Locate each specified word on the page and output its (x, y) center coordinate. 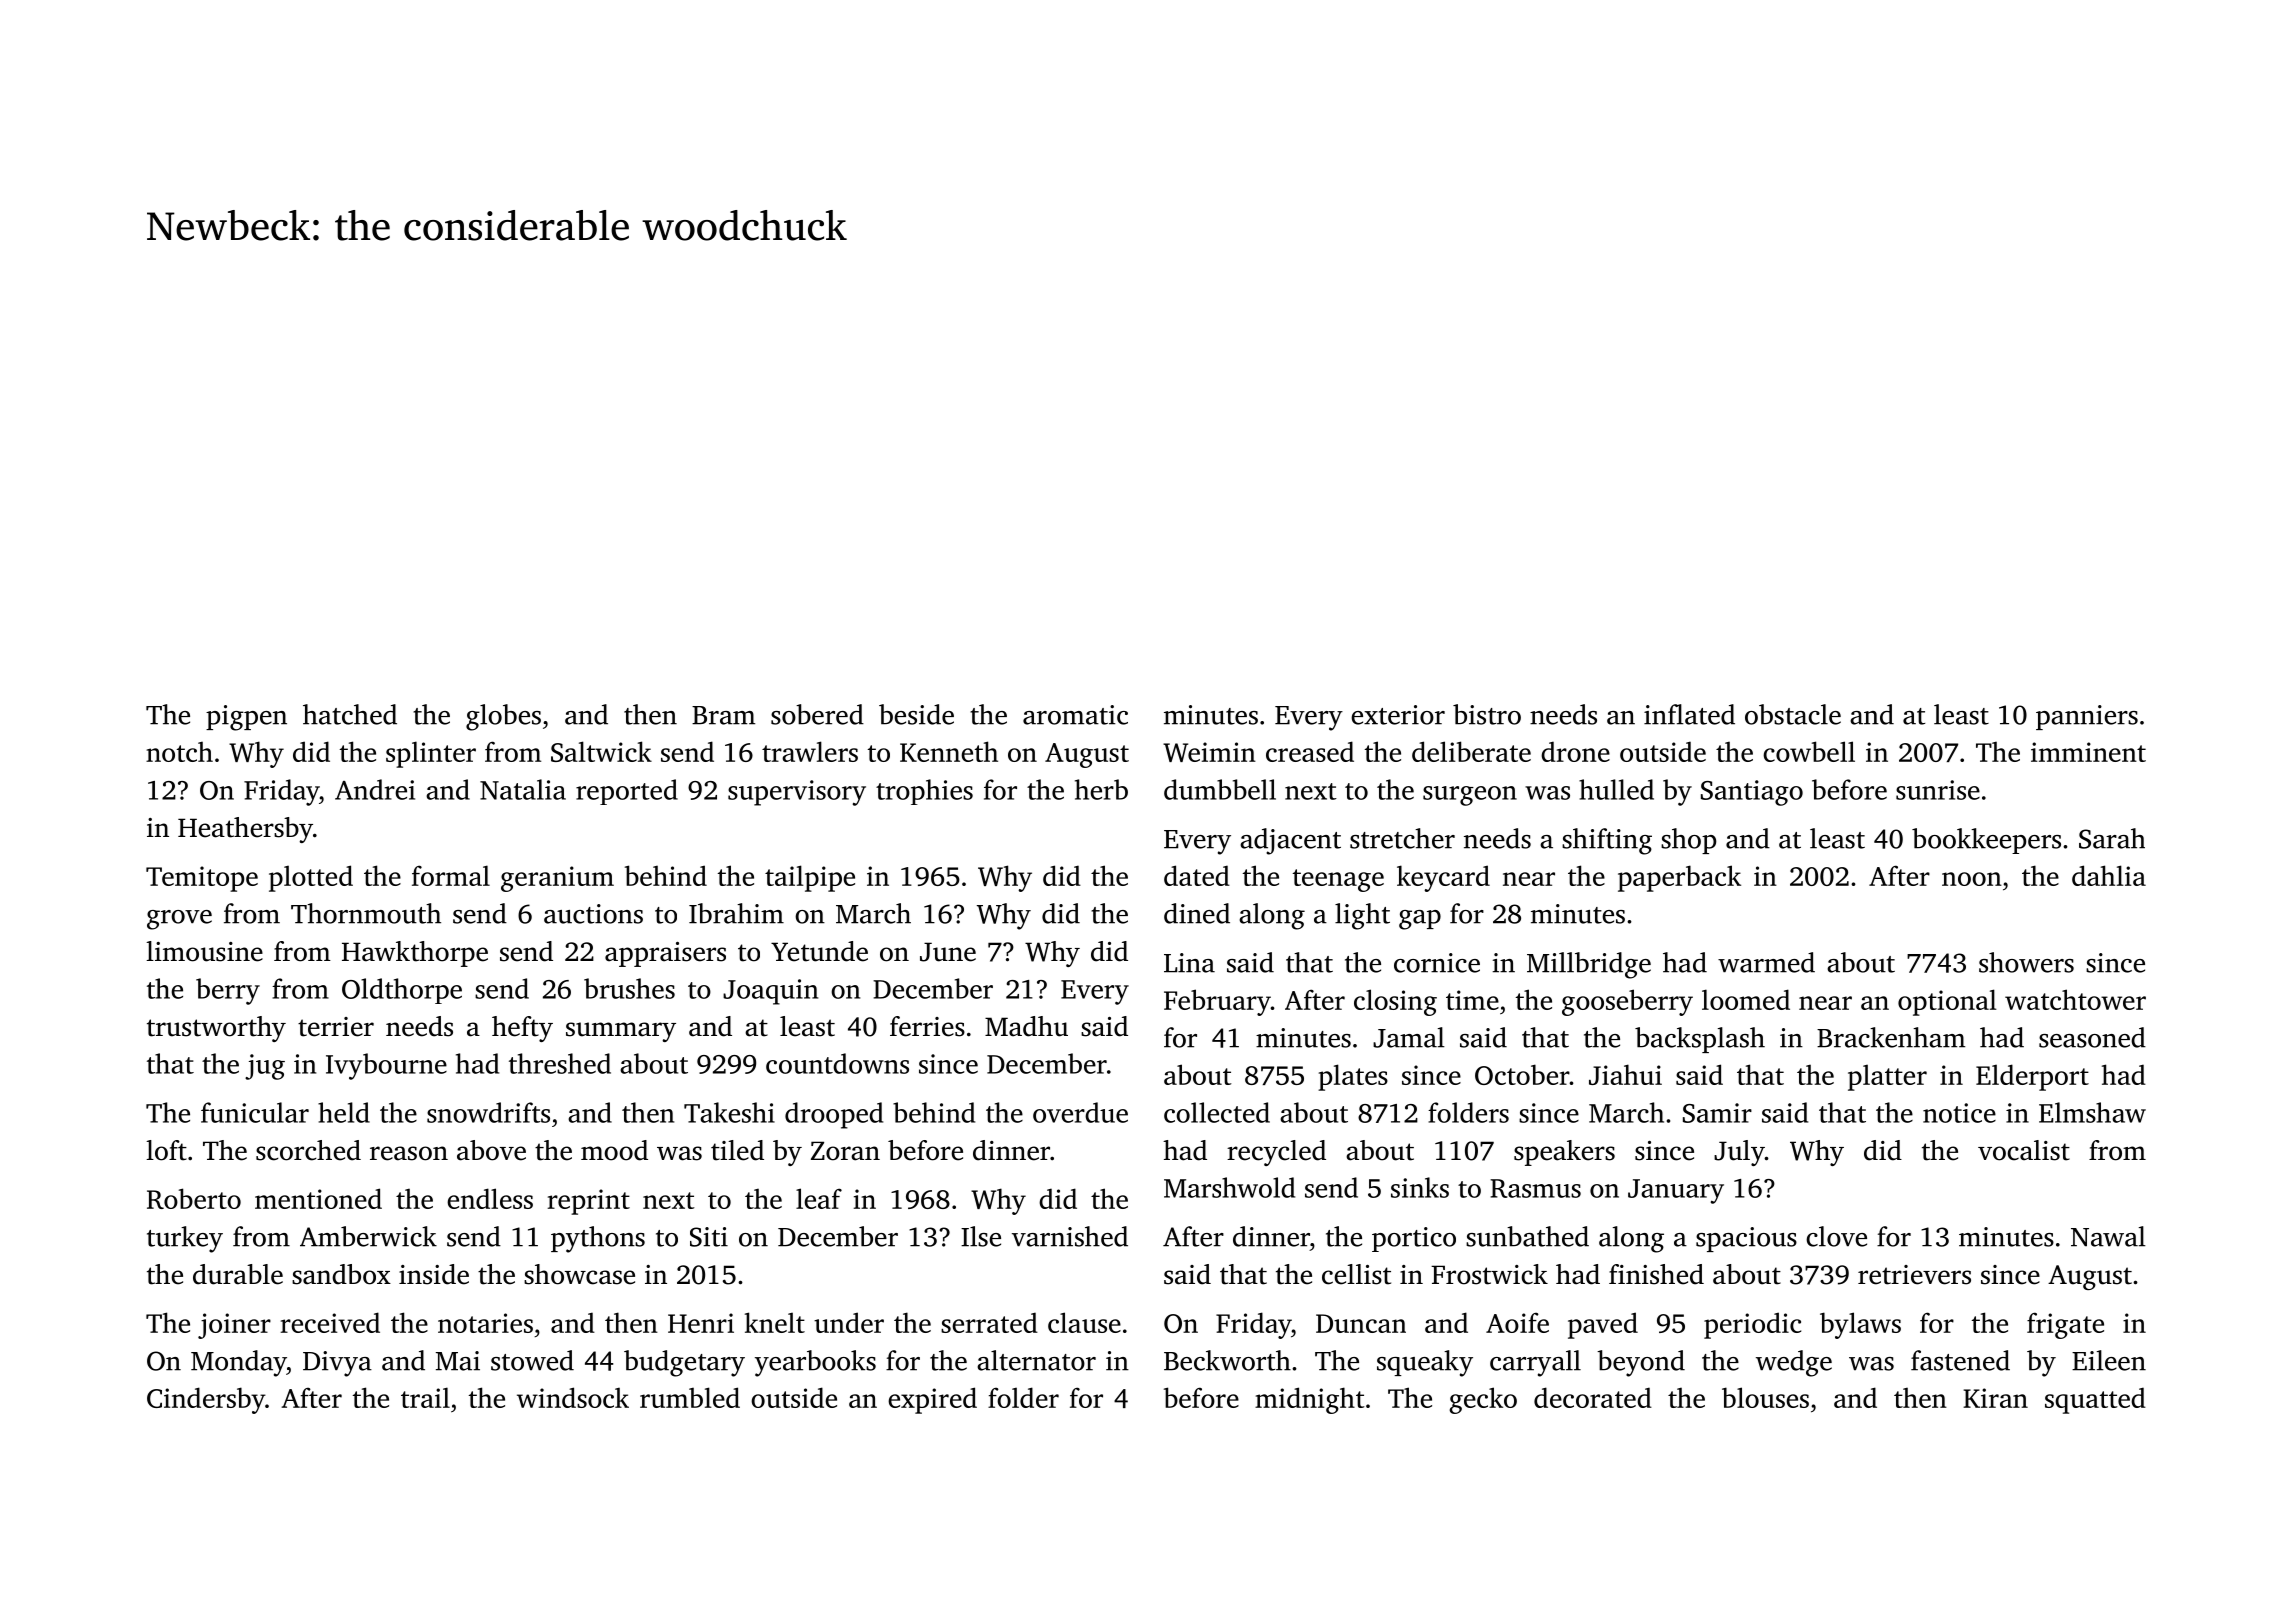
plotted (311, 878)
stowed (532, 1360)
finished (1656, 1274)
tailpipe (810, 878)
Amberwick (368, 1236)
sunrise (1938, 790)
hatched (350, 714)
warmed (1766, 962)
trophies (924, 792)
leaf (819, 1198)
